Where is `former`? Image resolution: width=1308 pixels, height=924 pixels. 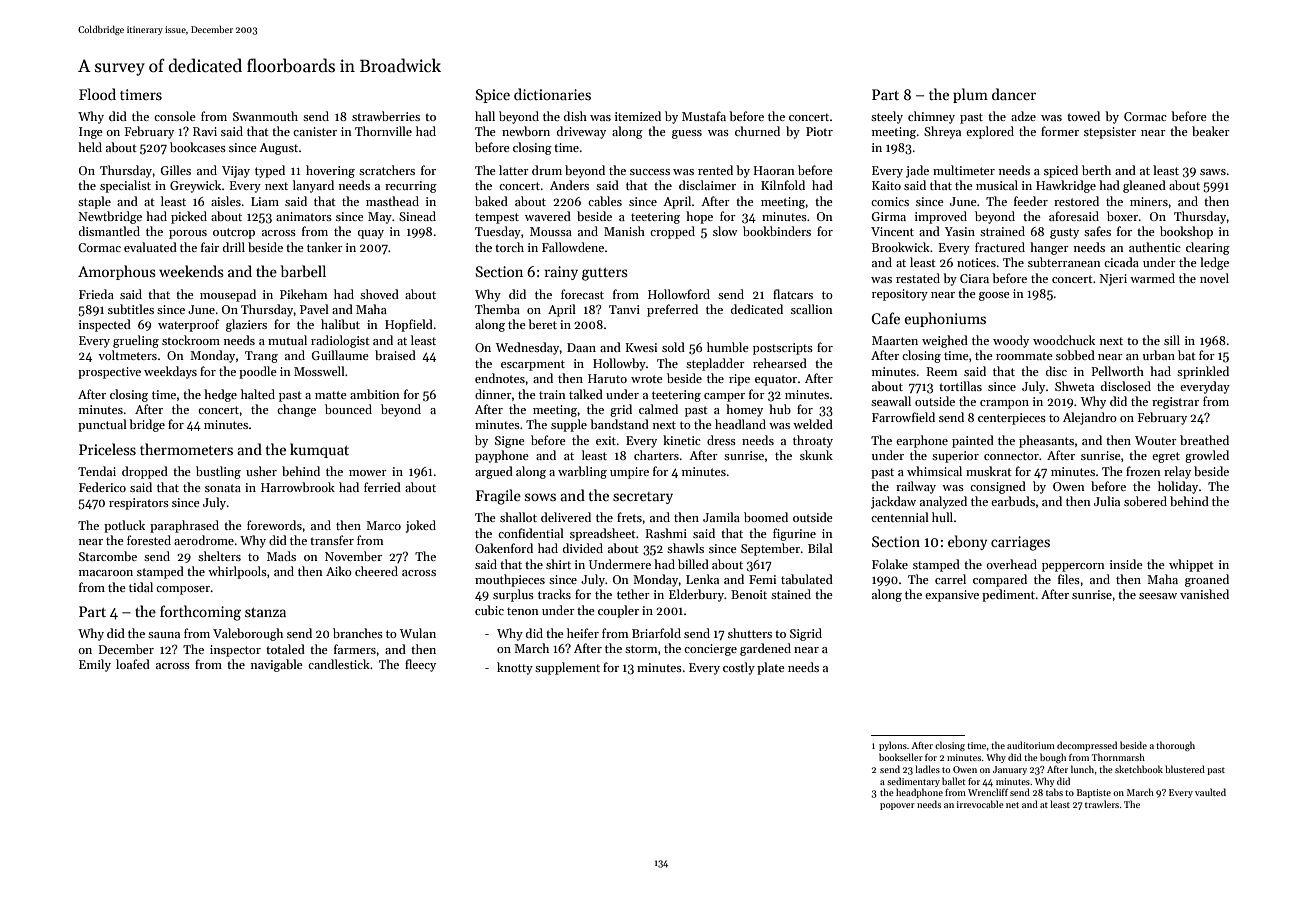
former is located at coordinates (1060, 131).
